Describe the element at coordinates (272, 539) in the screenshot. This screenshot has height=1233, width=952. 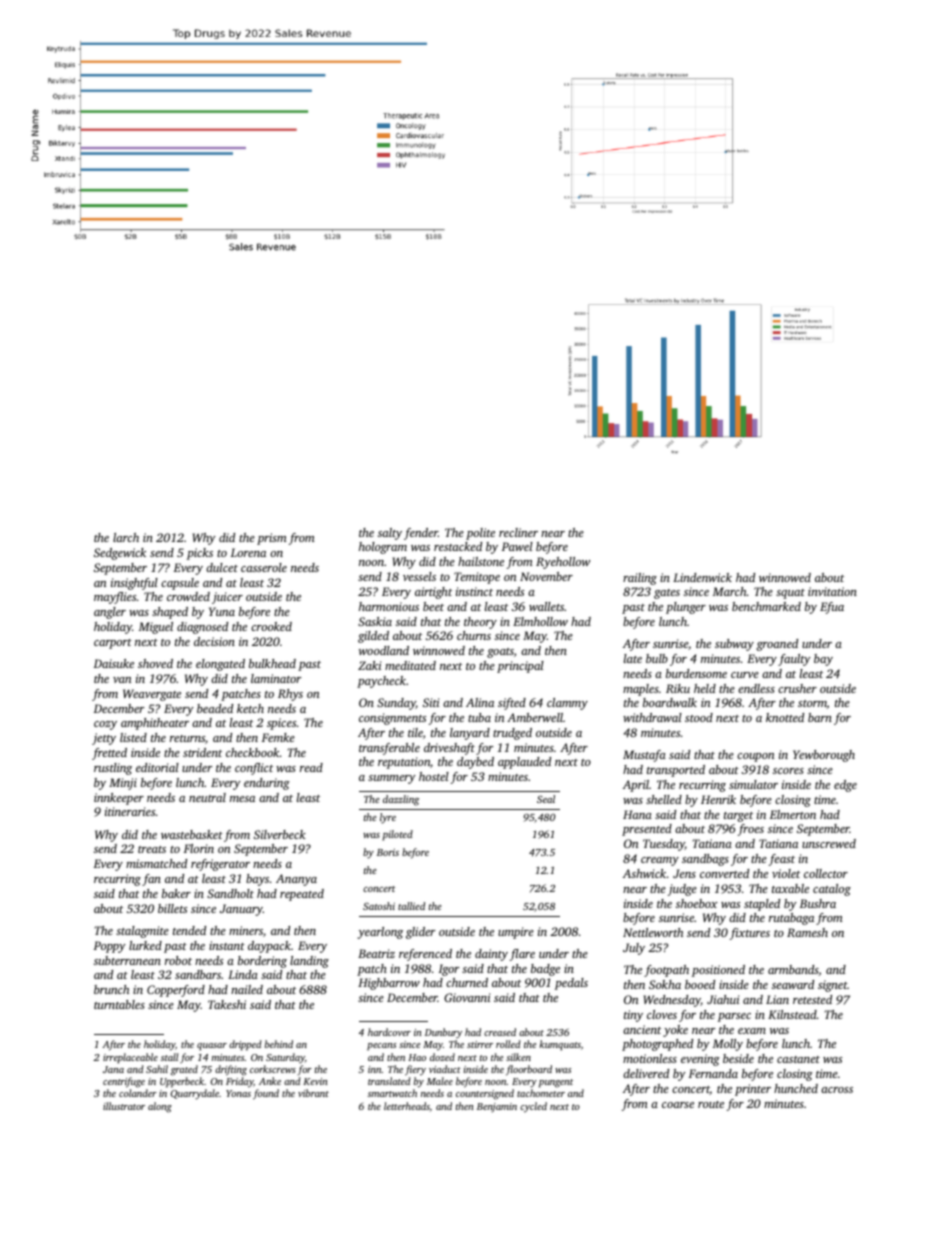
I see `prism` at that location.
